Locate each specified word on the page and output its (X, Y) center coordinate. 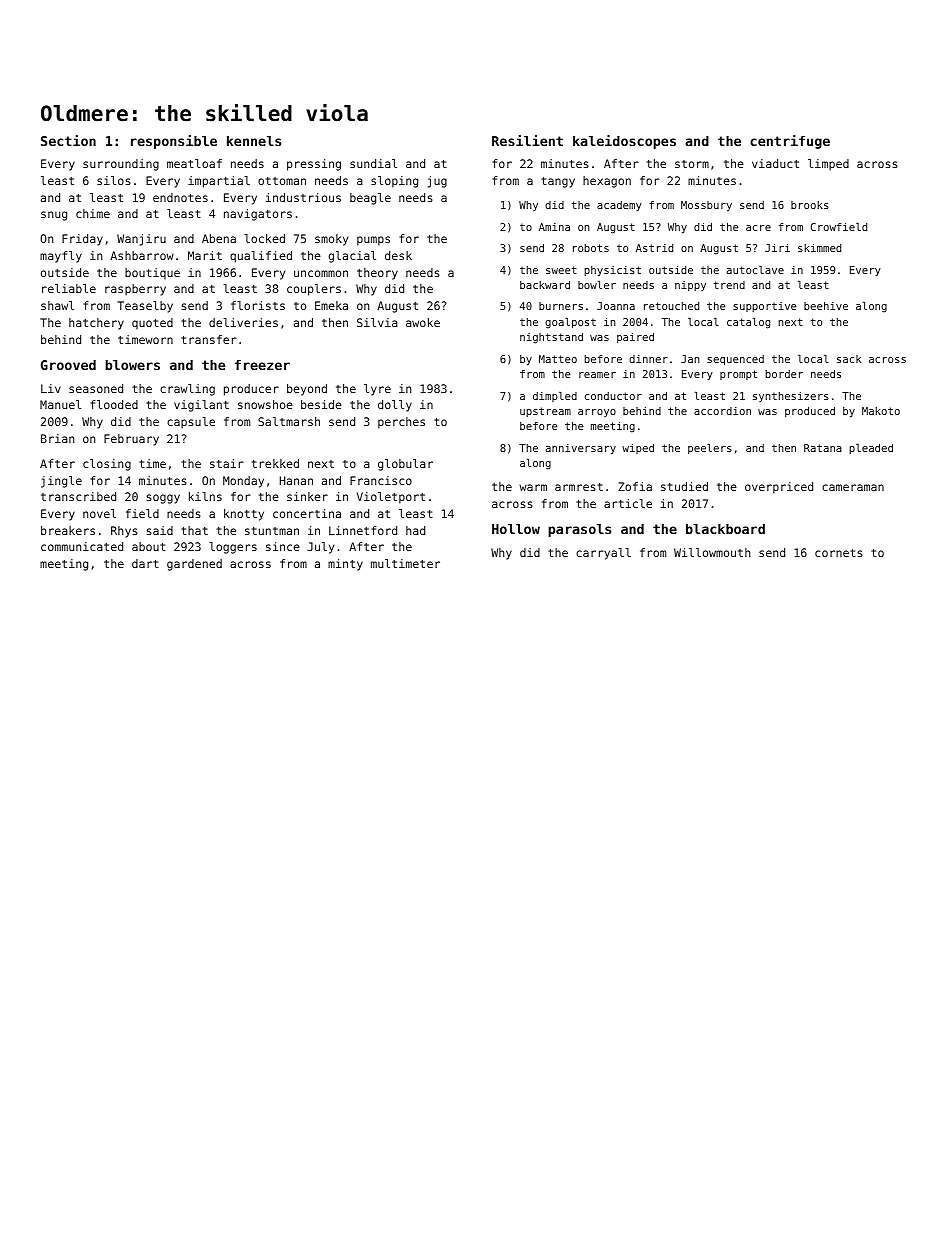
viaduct (775, 163)
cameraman (853, 487)
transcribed (78, 496)
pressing (314, 165)
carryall (603, 554)
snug (54, 216)
